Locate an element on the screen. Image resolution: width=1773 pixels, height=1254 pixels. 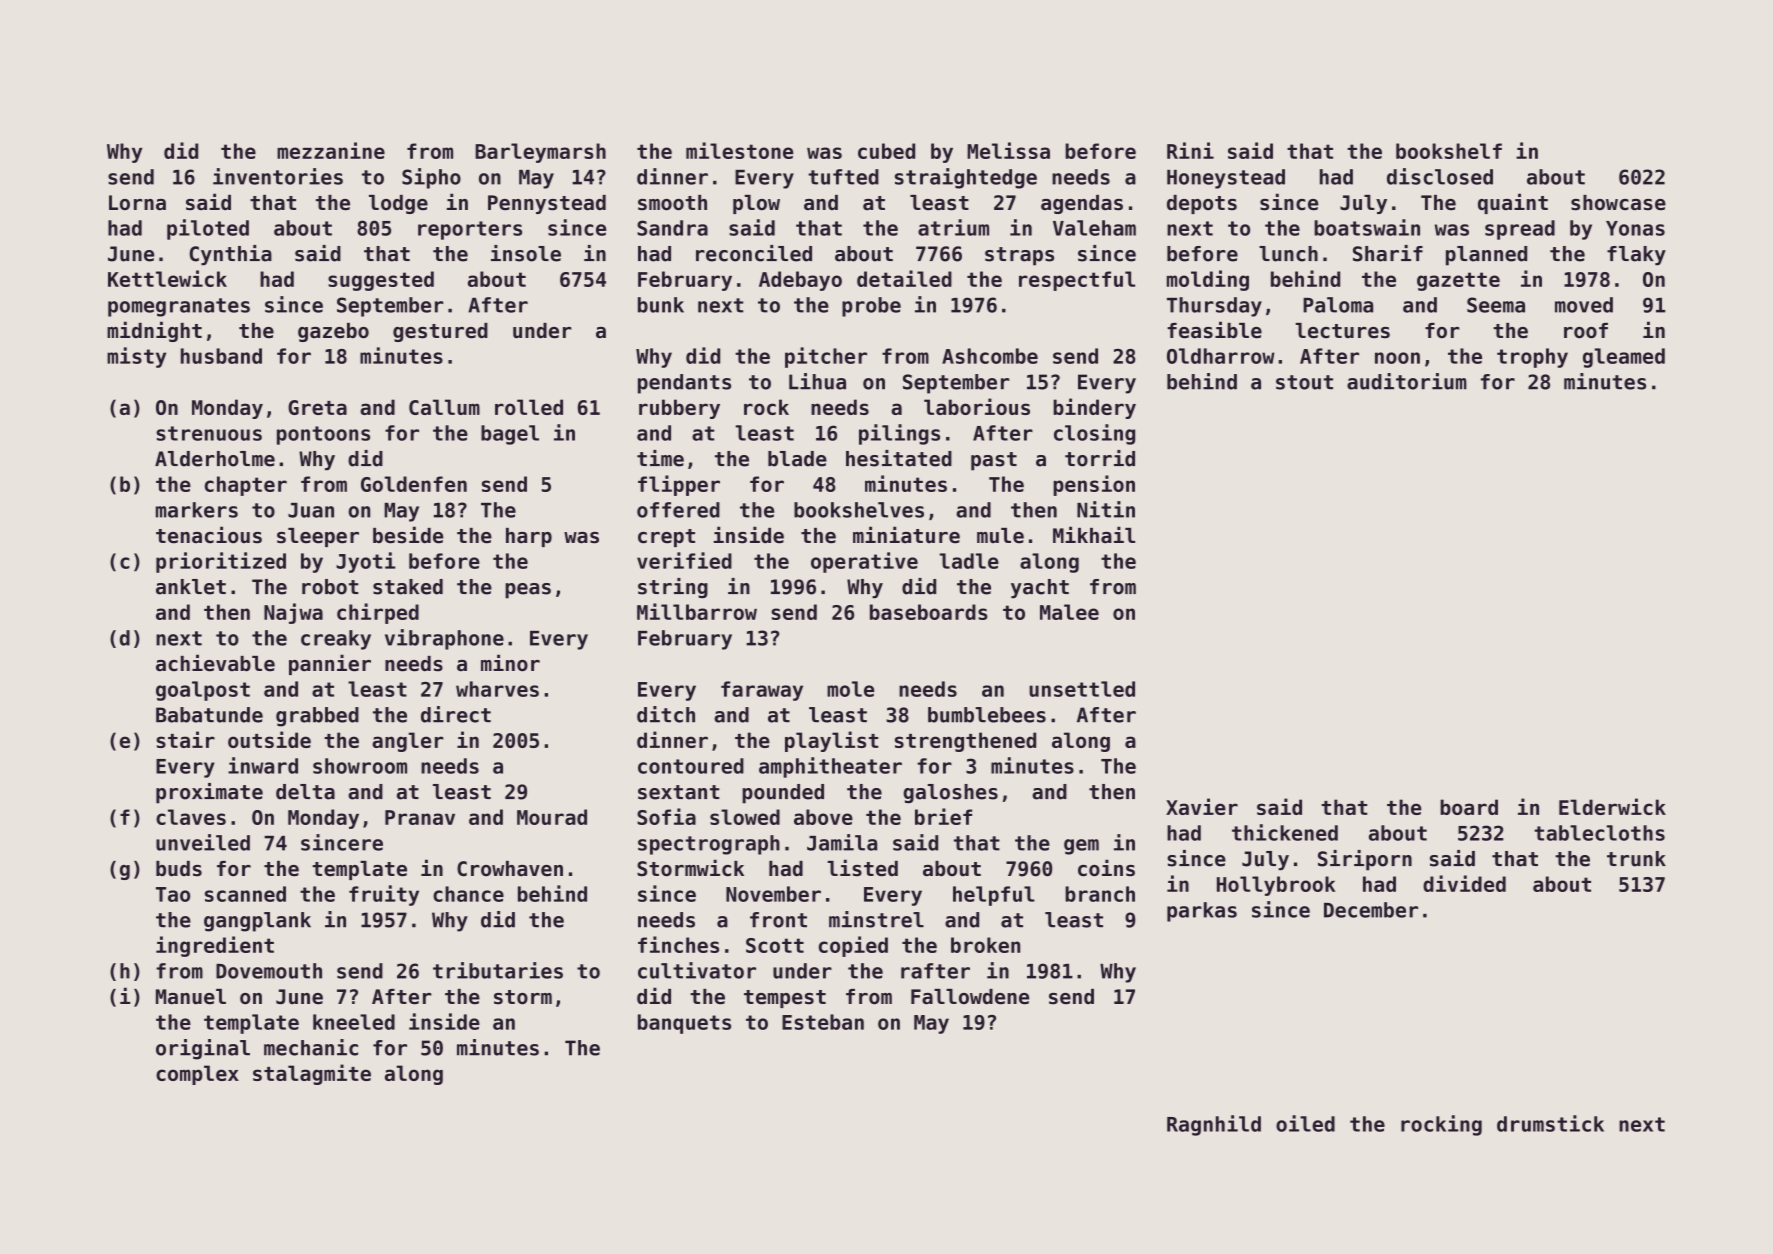
gazebo is located at coordinates (333, 332).
